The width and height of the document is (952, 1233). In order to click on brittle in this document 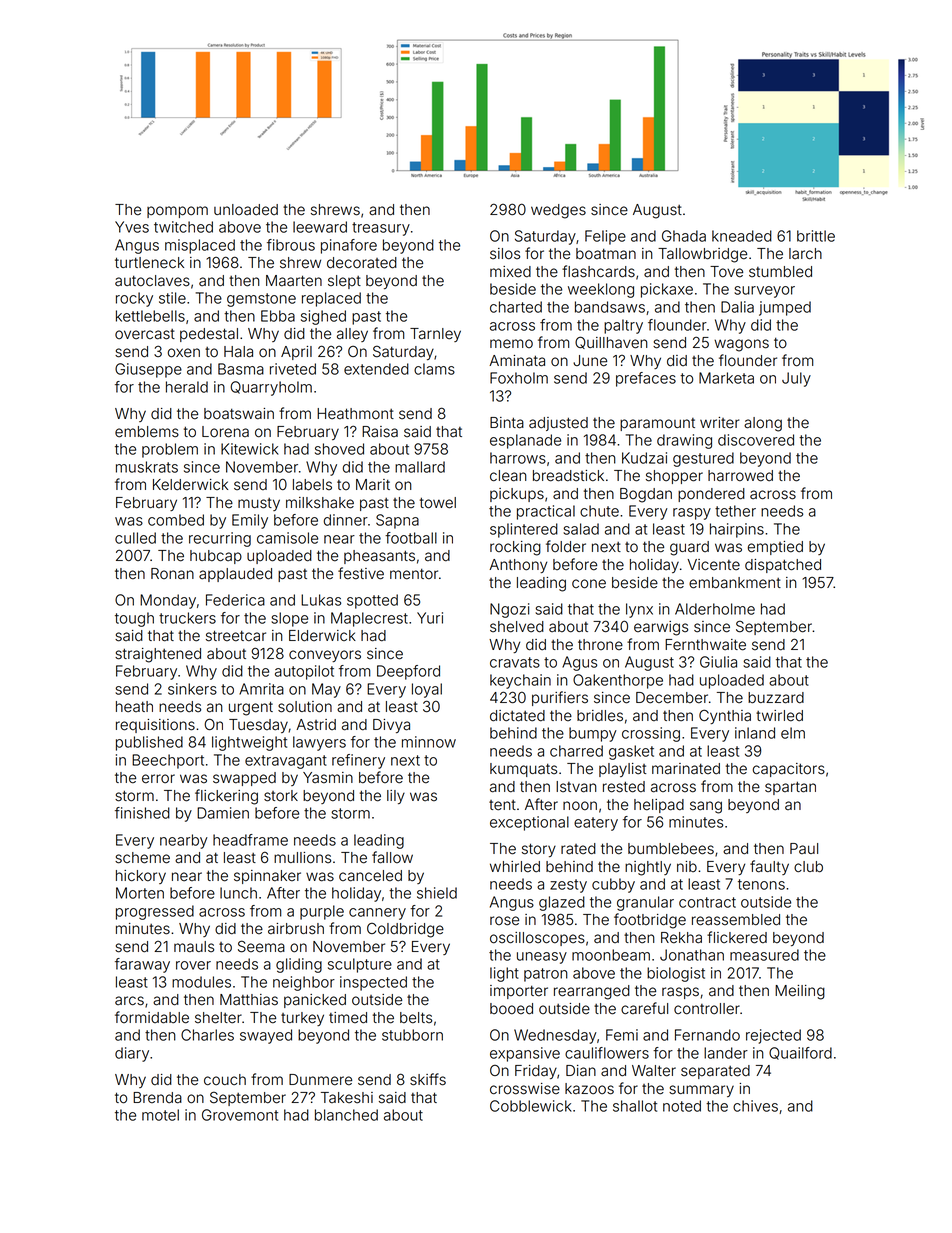, I will do `click(816, 236)`.
